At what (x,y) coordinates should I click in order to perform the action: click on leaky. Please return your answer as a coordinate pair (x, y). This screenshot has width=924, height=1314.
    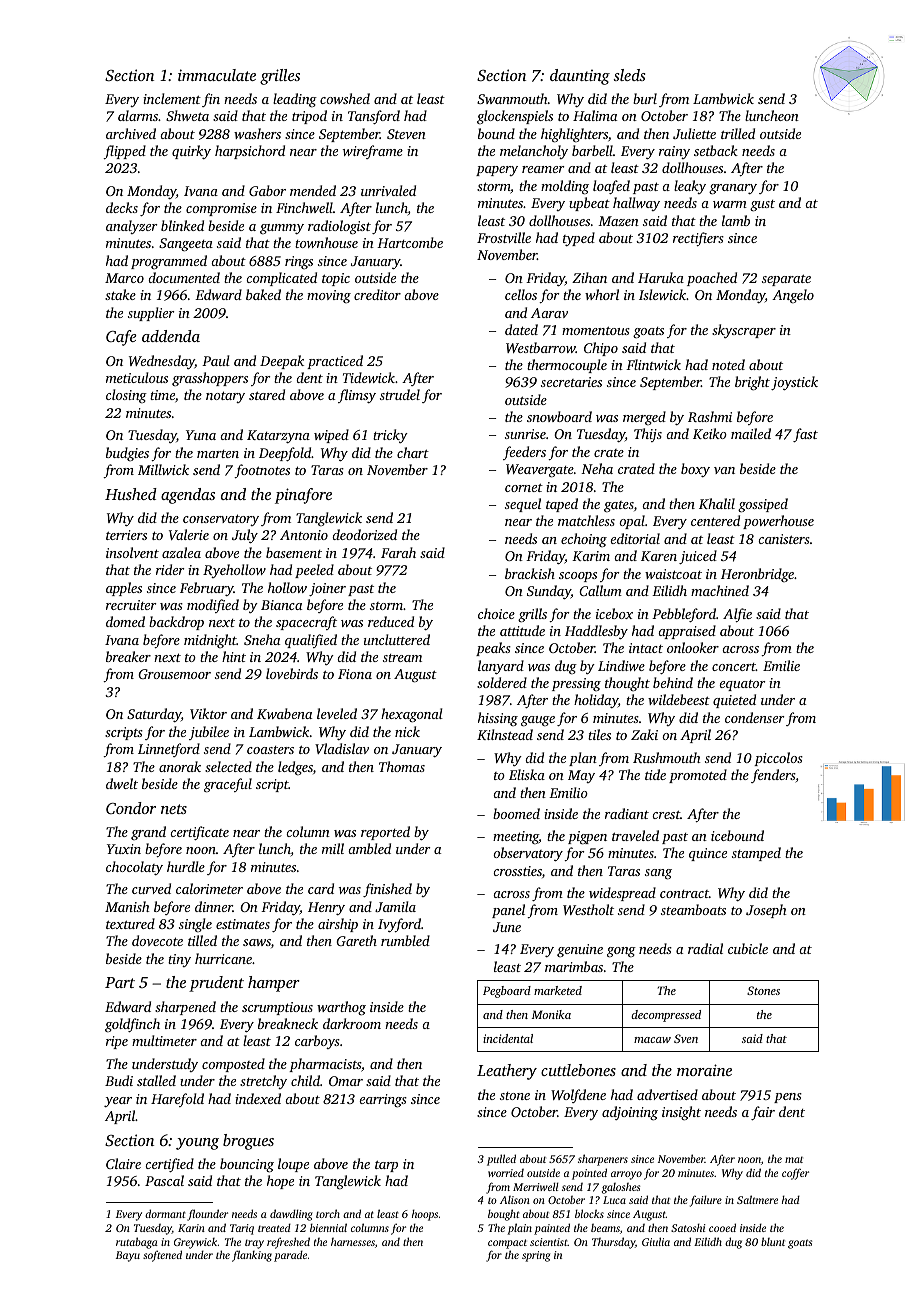
    Looking at the image, I should click on (690, 187).
